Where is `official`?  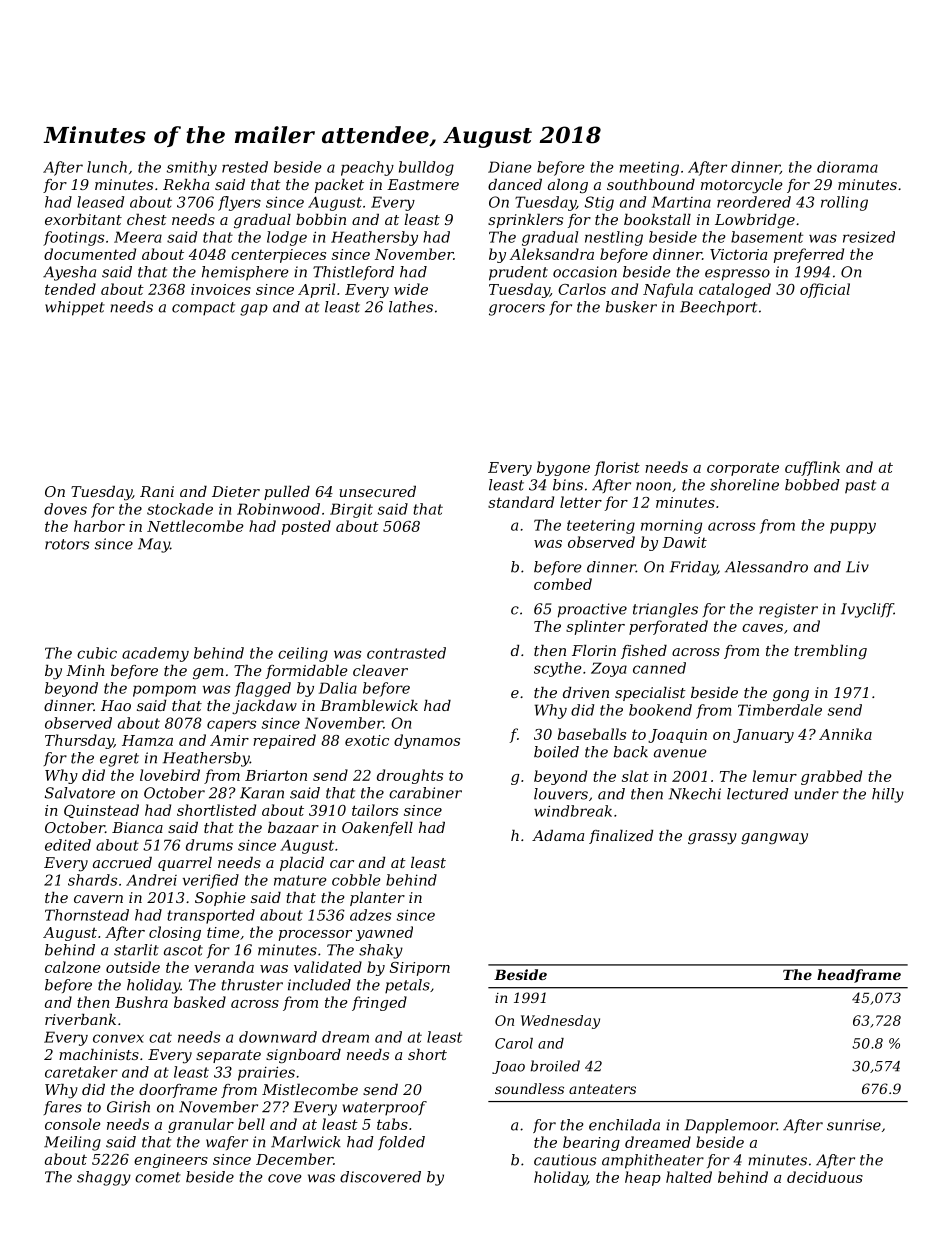
official is located at coordinates (825, 290).
